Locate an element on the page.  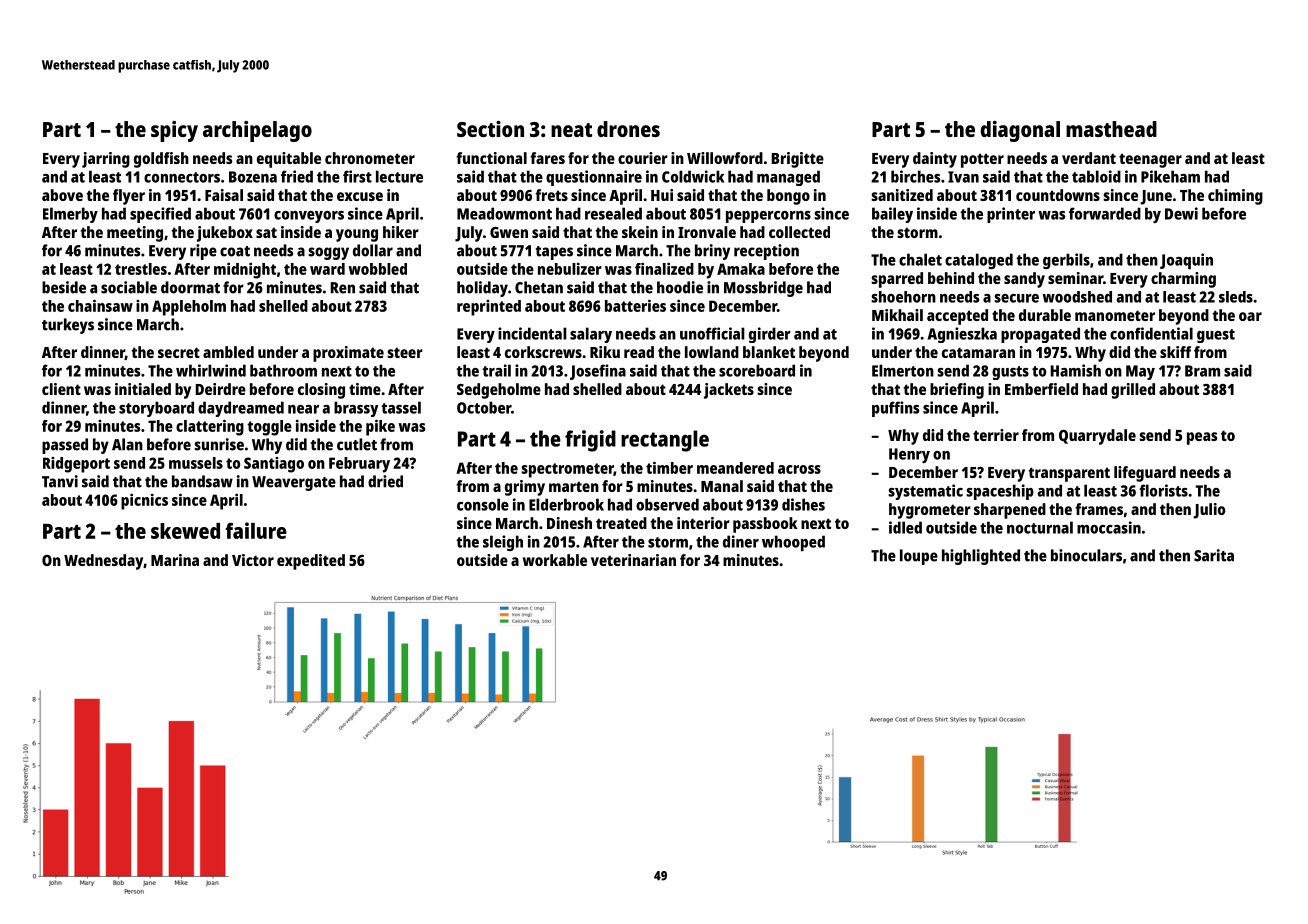
collected is located at coordinates (799, 232).
